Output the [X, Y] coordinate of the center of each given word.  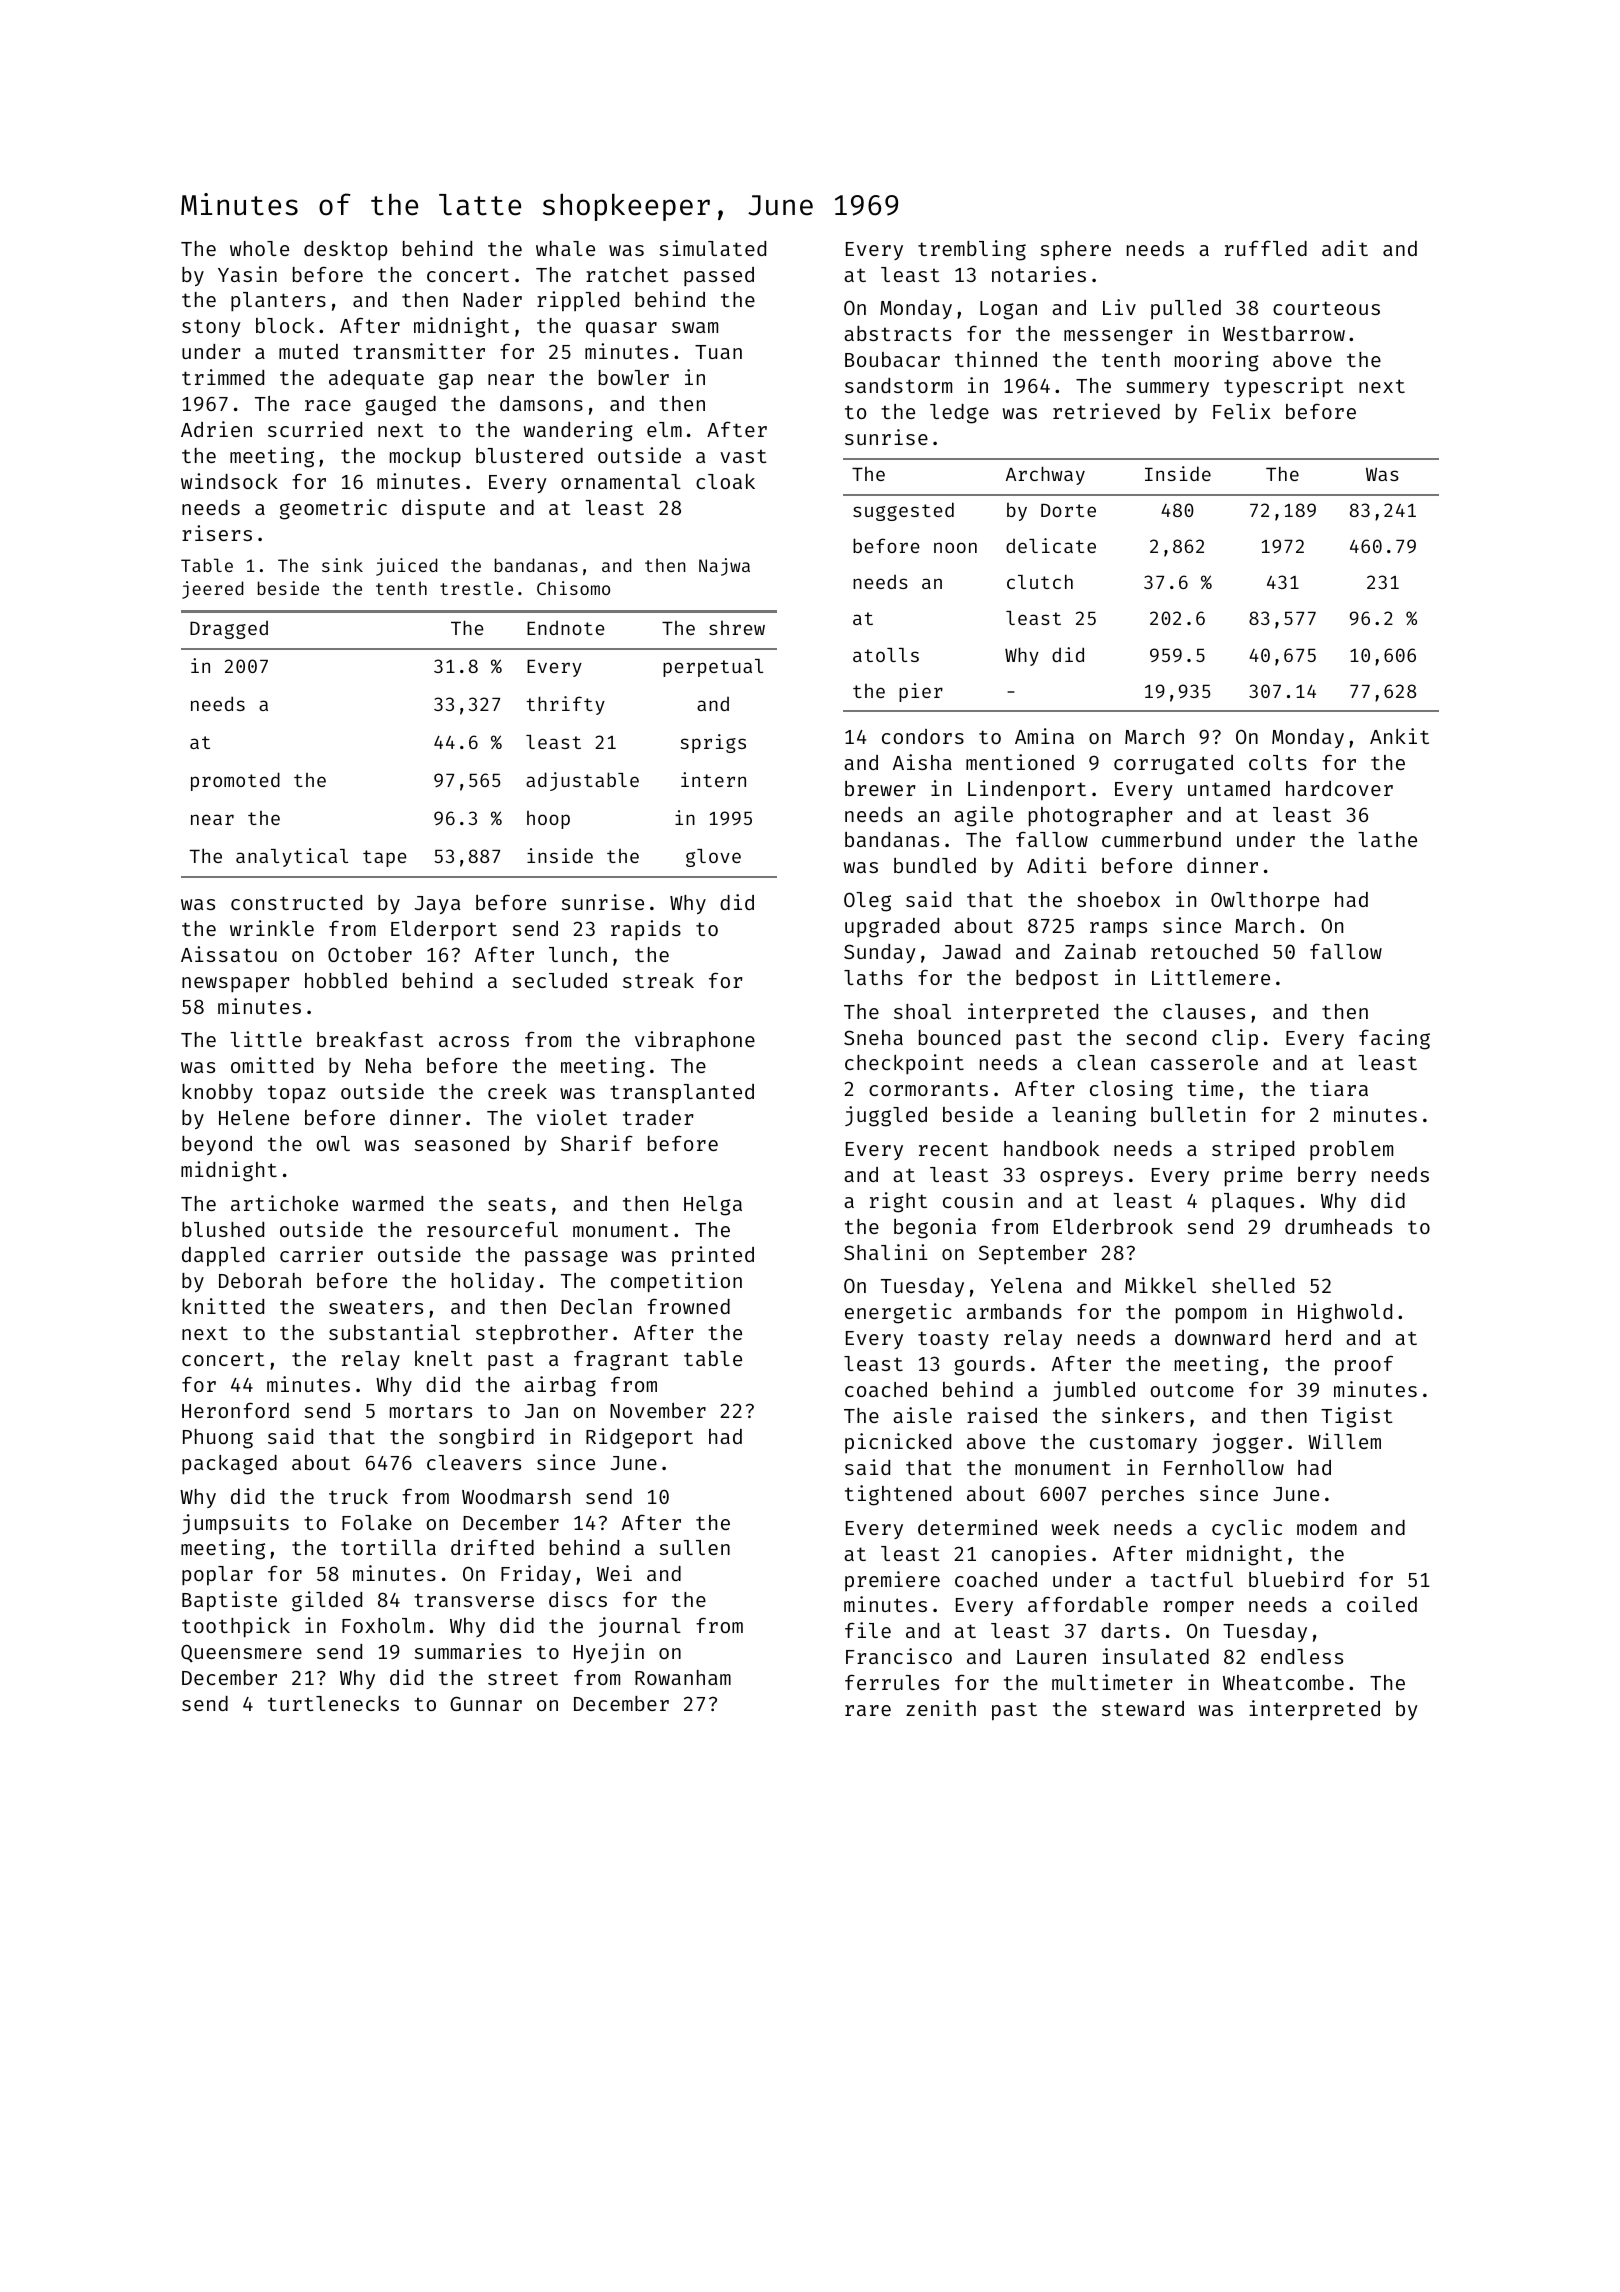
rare [868, 1710]
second [1161, 1037]
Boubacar [892, 359]
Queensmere [241, 1653]
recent [953, 1149]
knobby [217, 1093]
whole [259, 248]
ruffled [1266, 248]
